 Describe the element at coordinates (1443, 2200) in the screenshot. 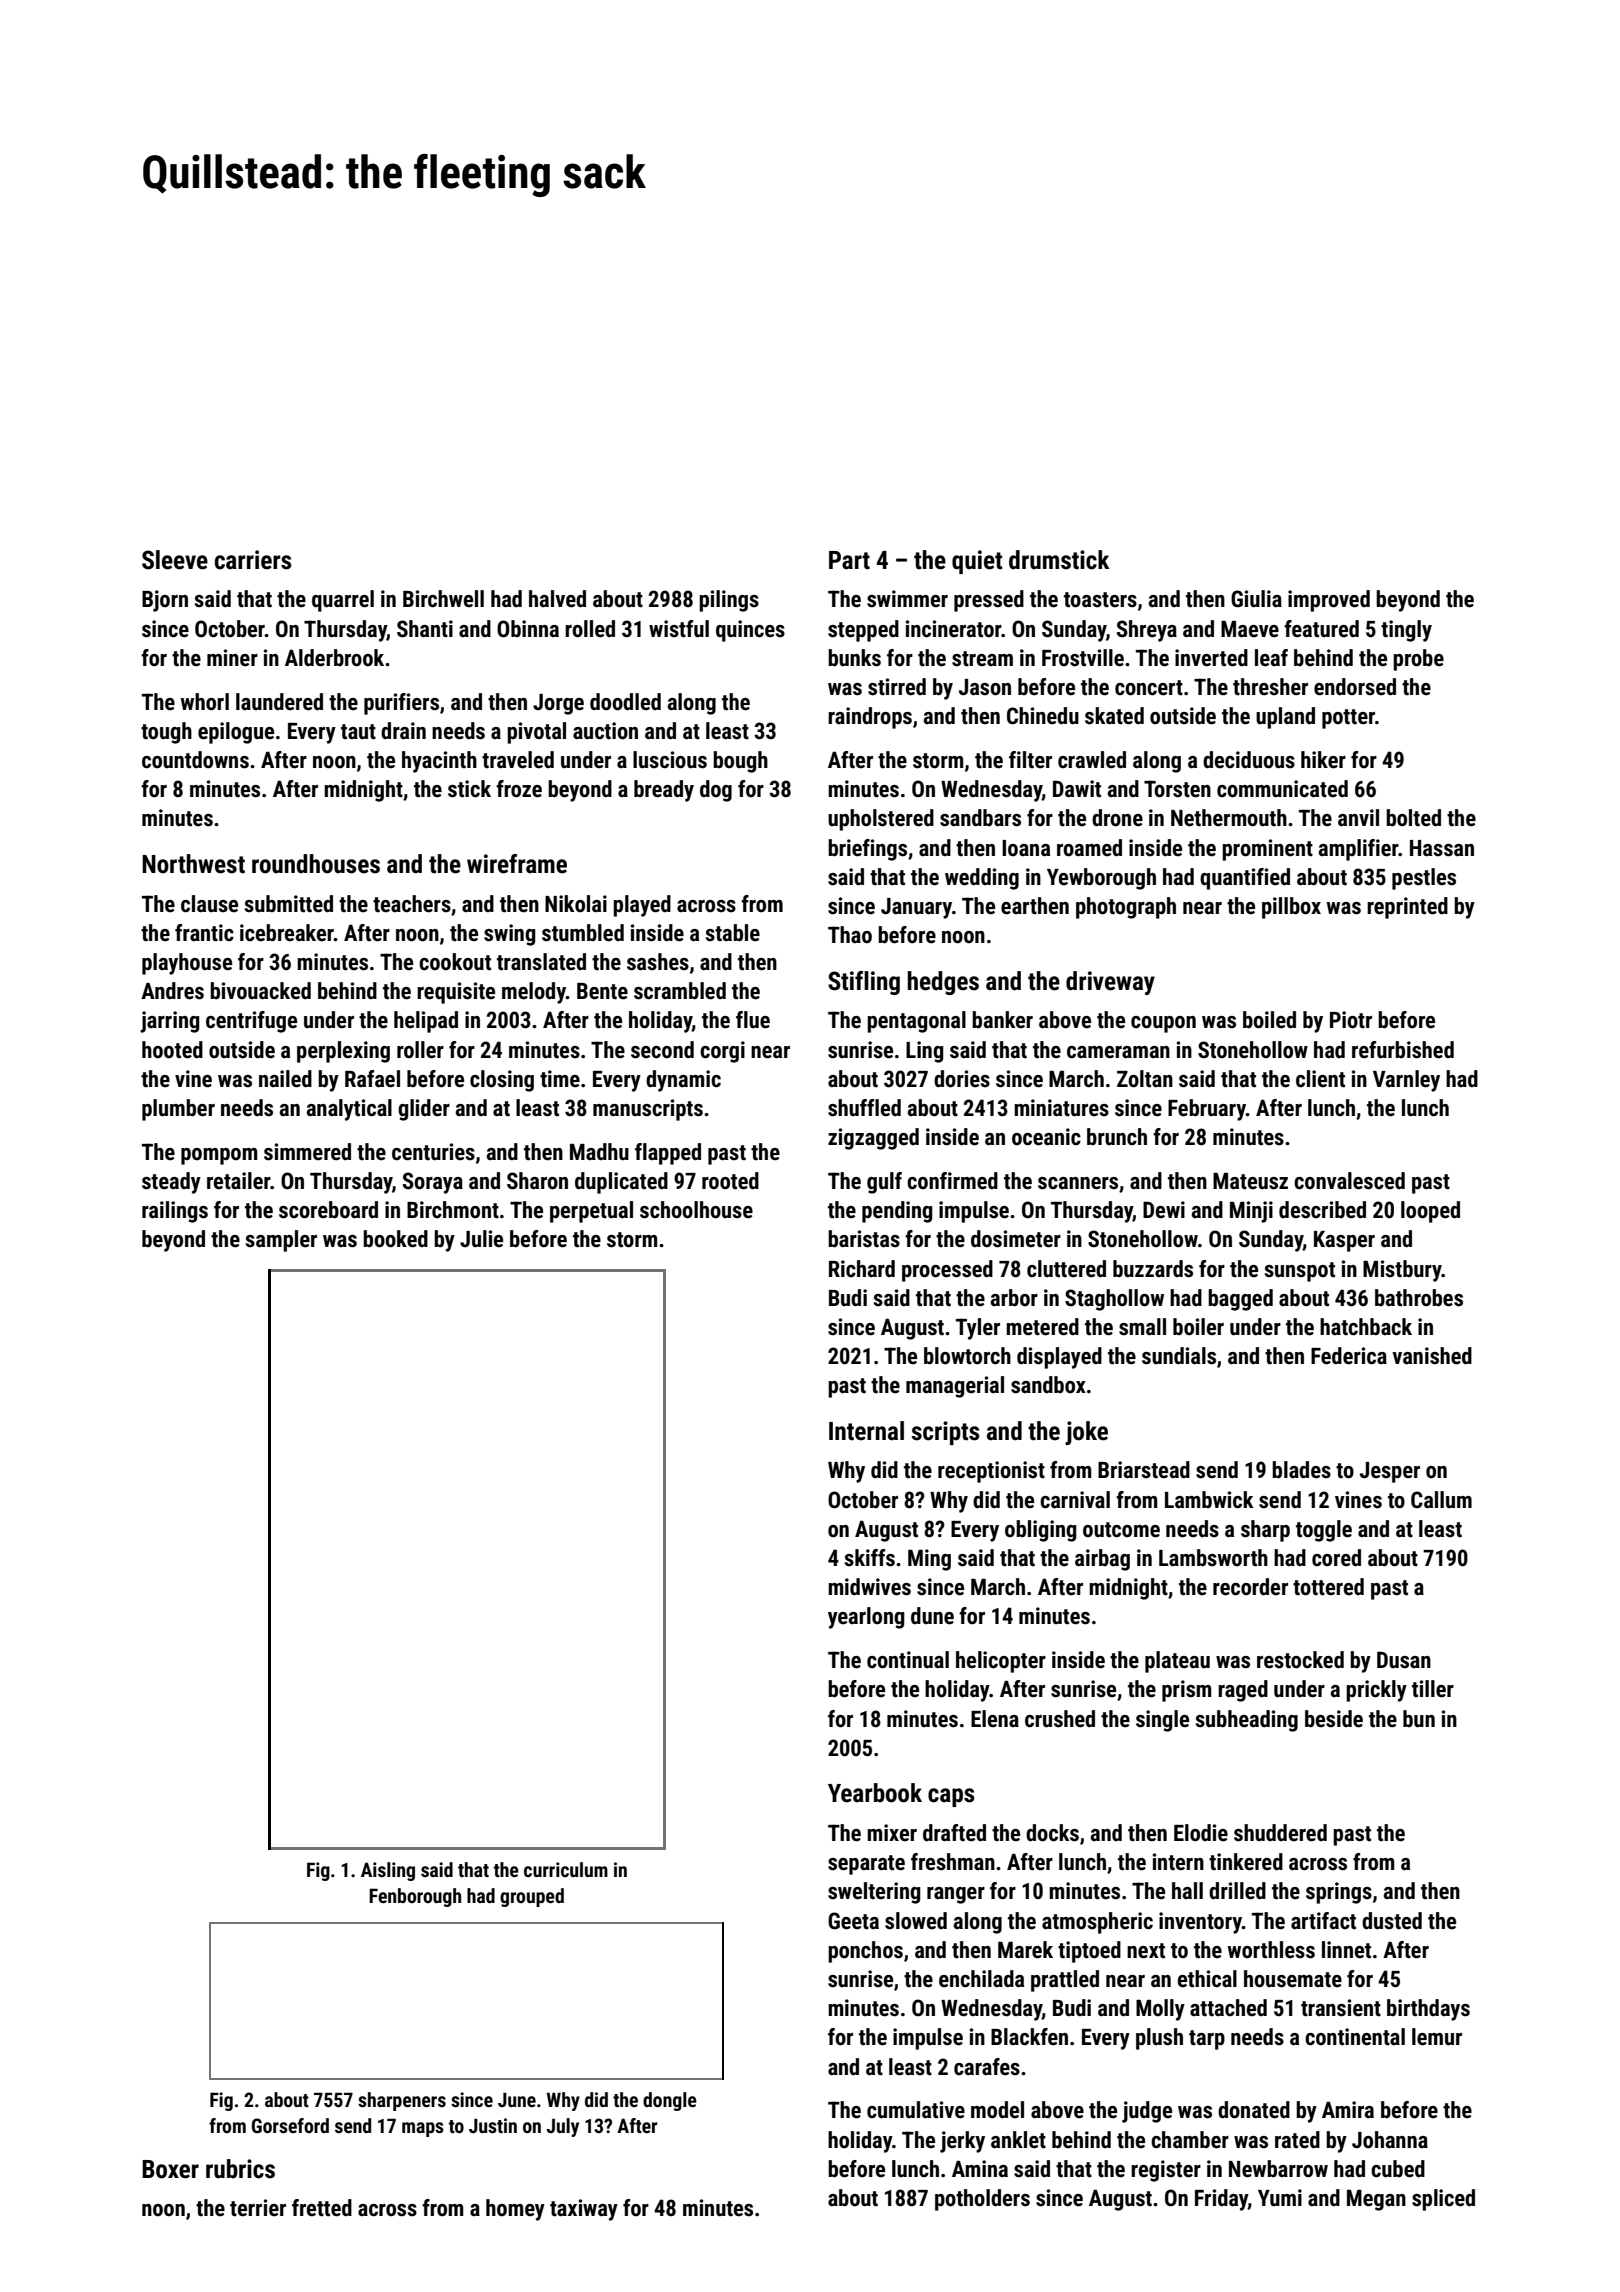

I see `spliced` at that location.
